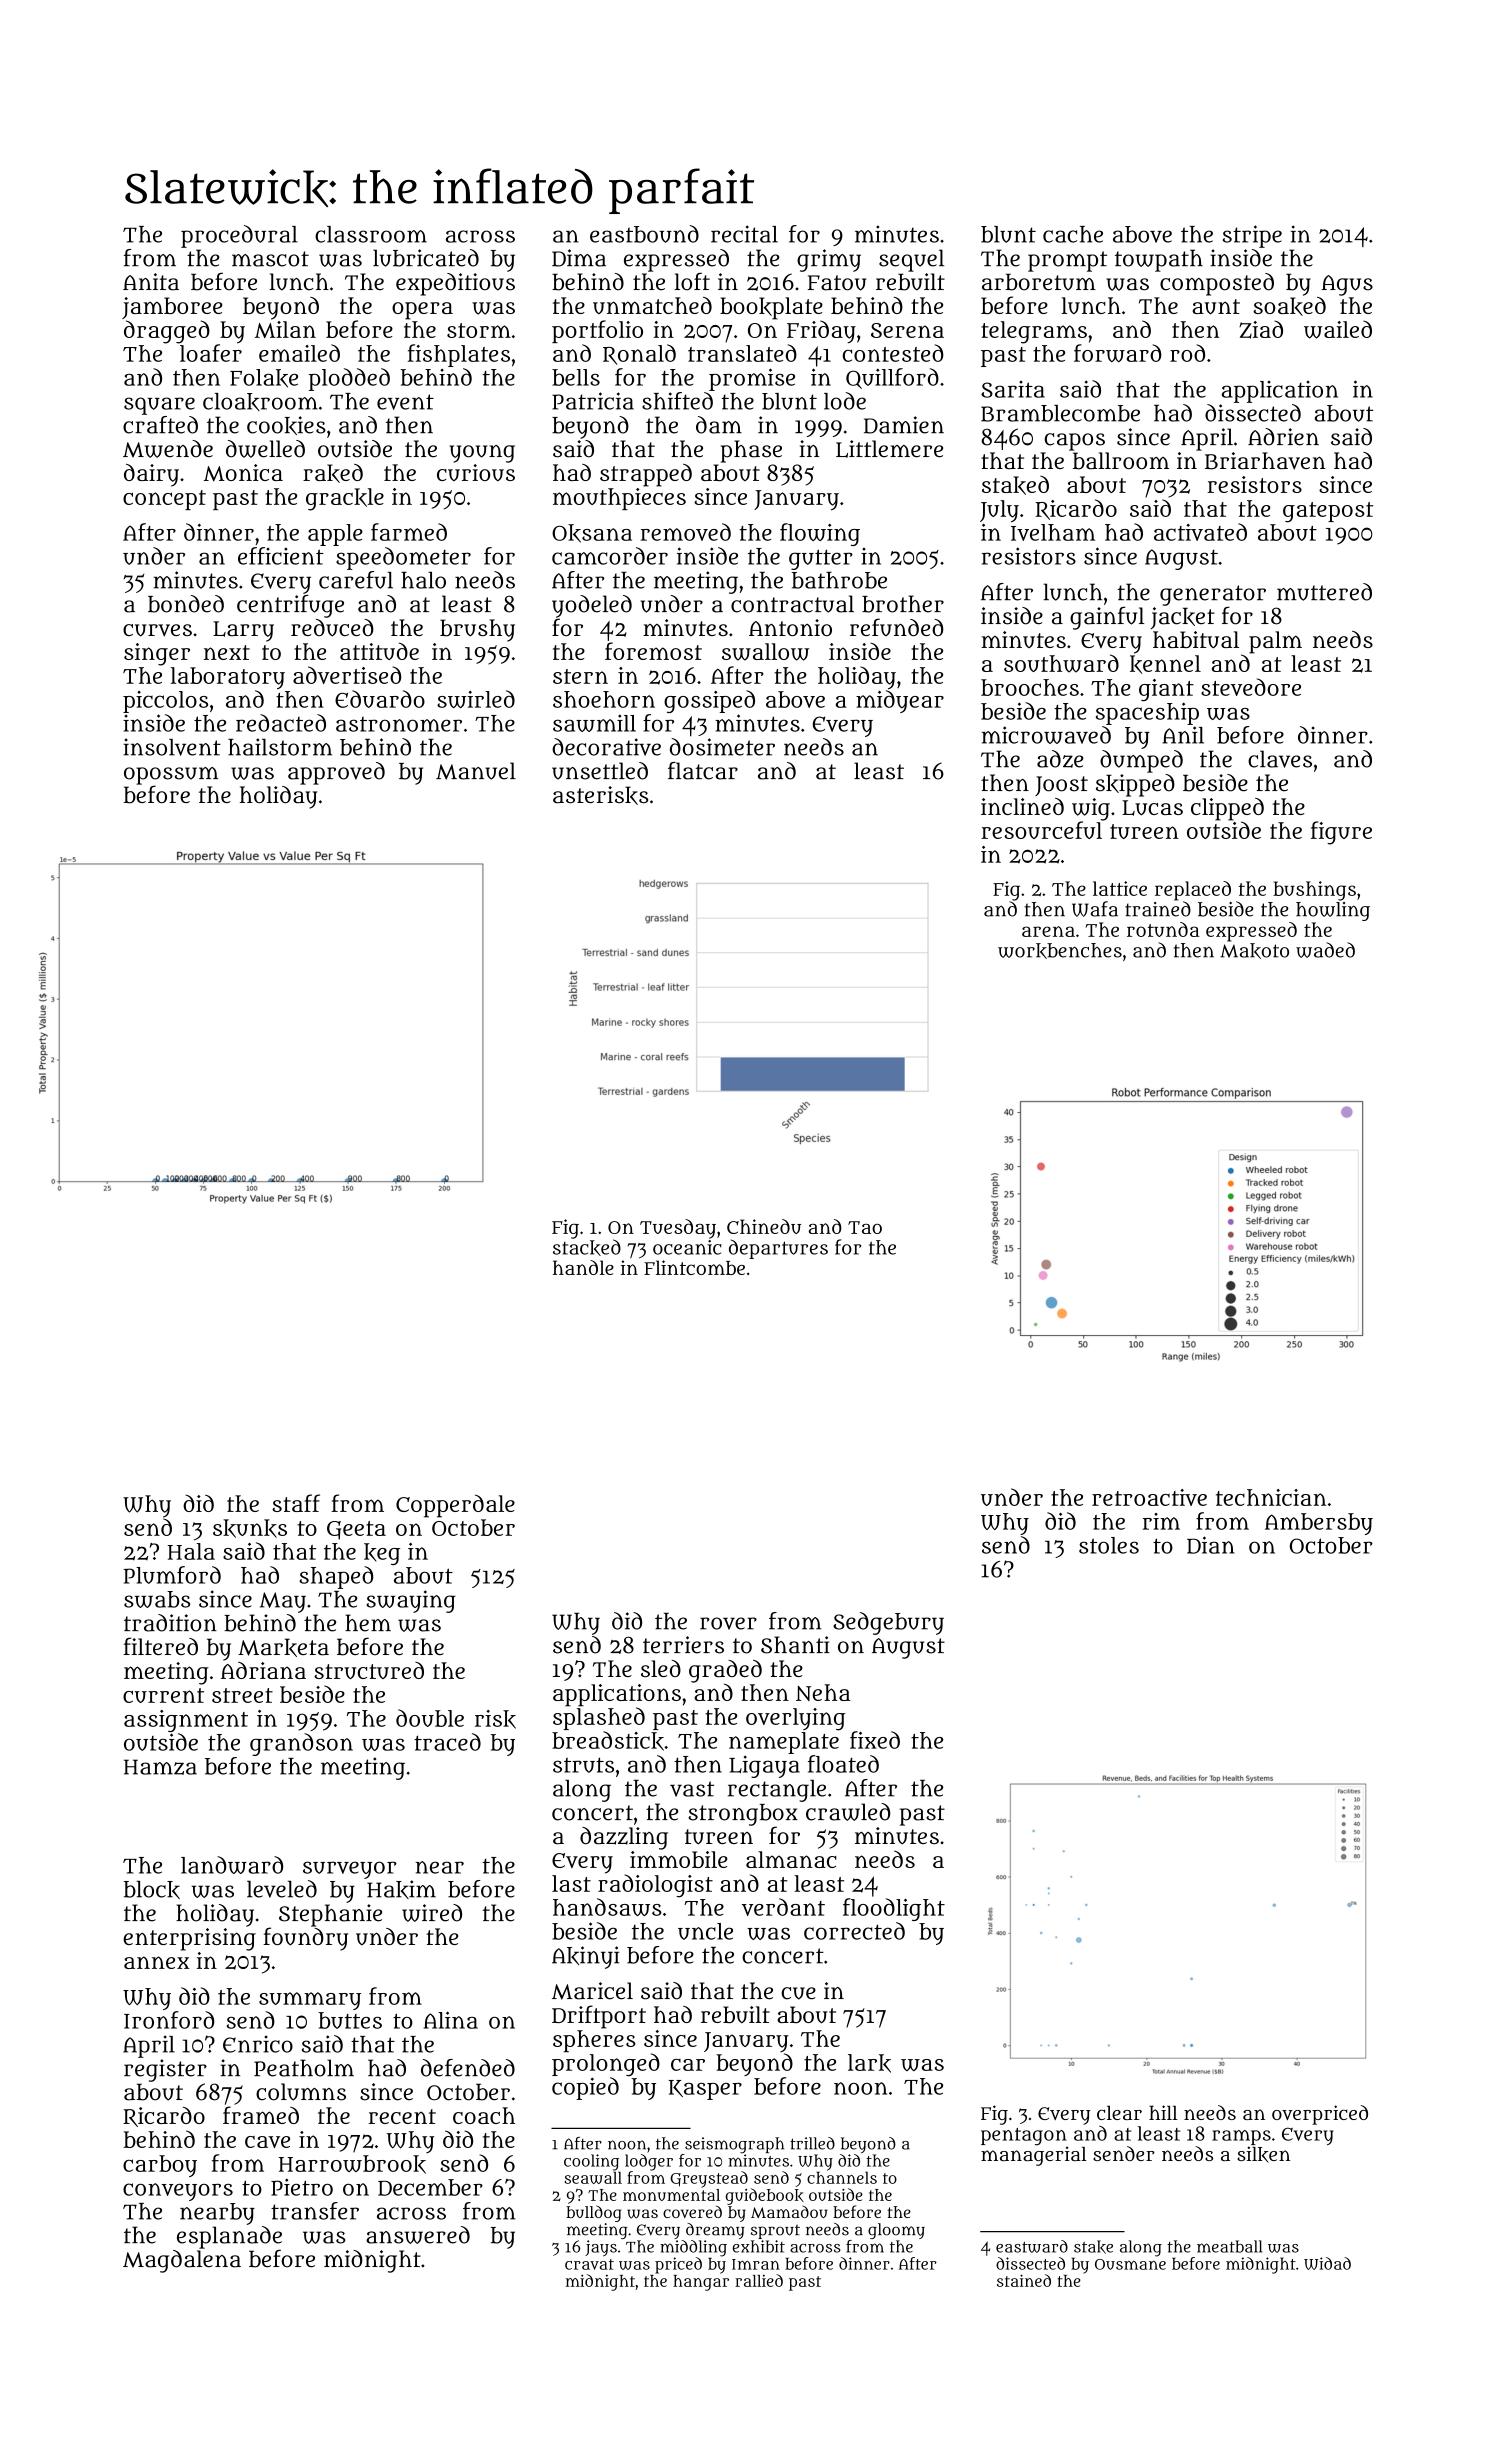 The height and width of the document is (2464, 1496). Describe the element at coordinates (900, 701) in the document. I see `midyear` at that location.
